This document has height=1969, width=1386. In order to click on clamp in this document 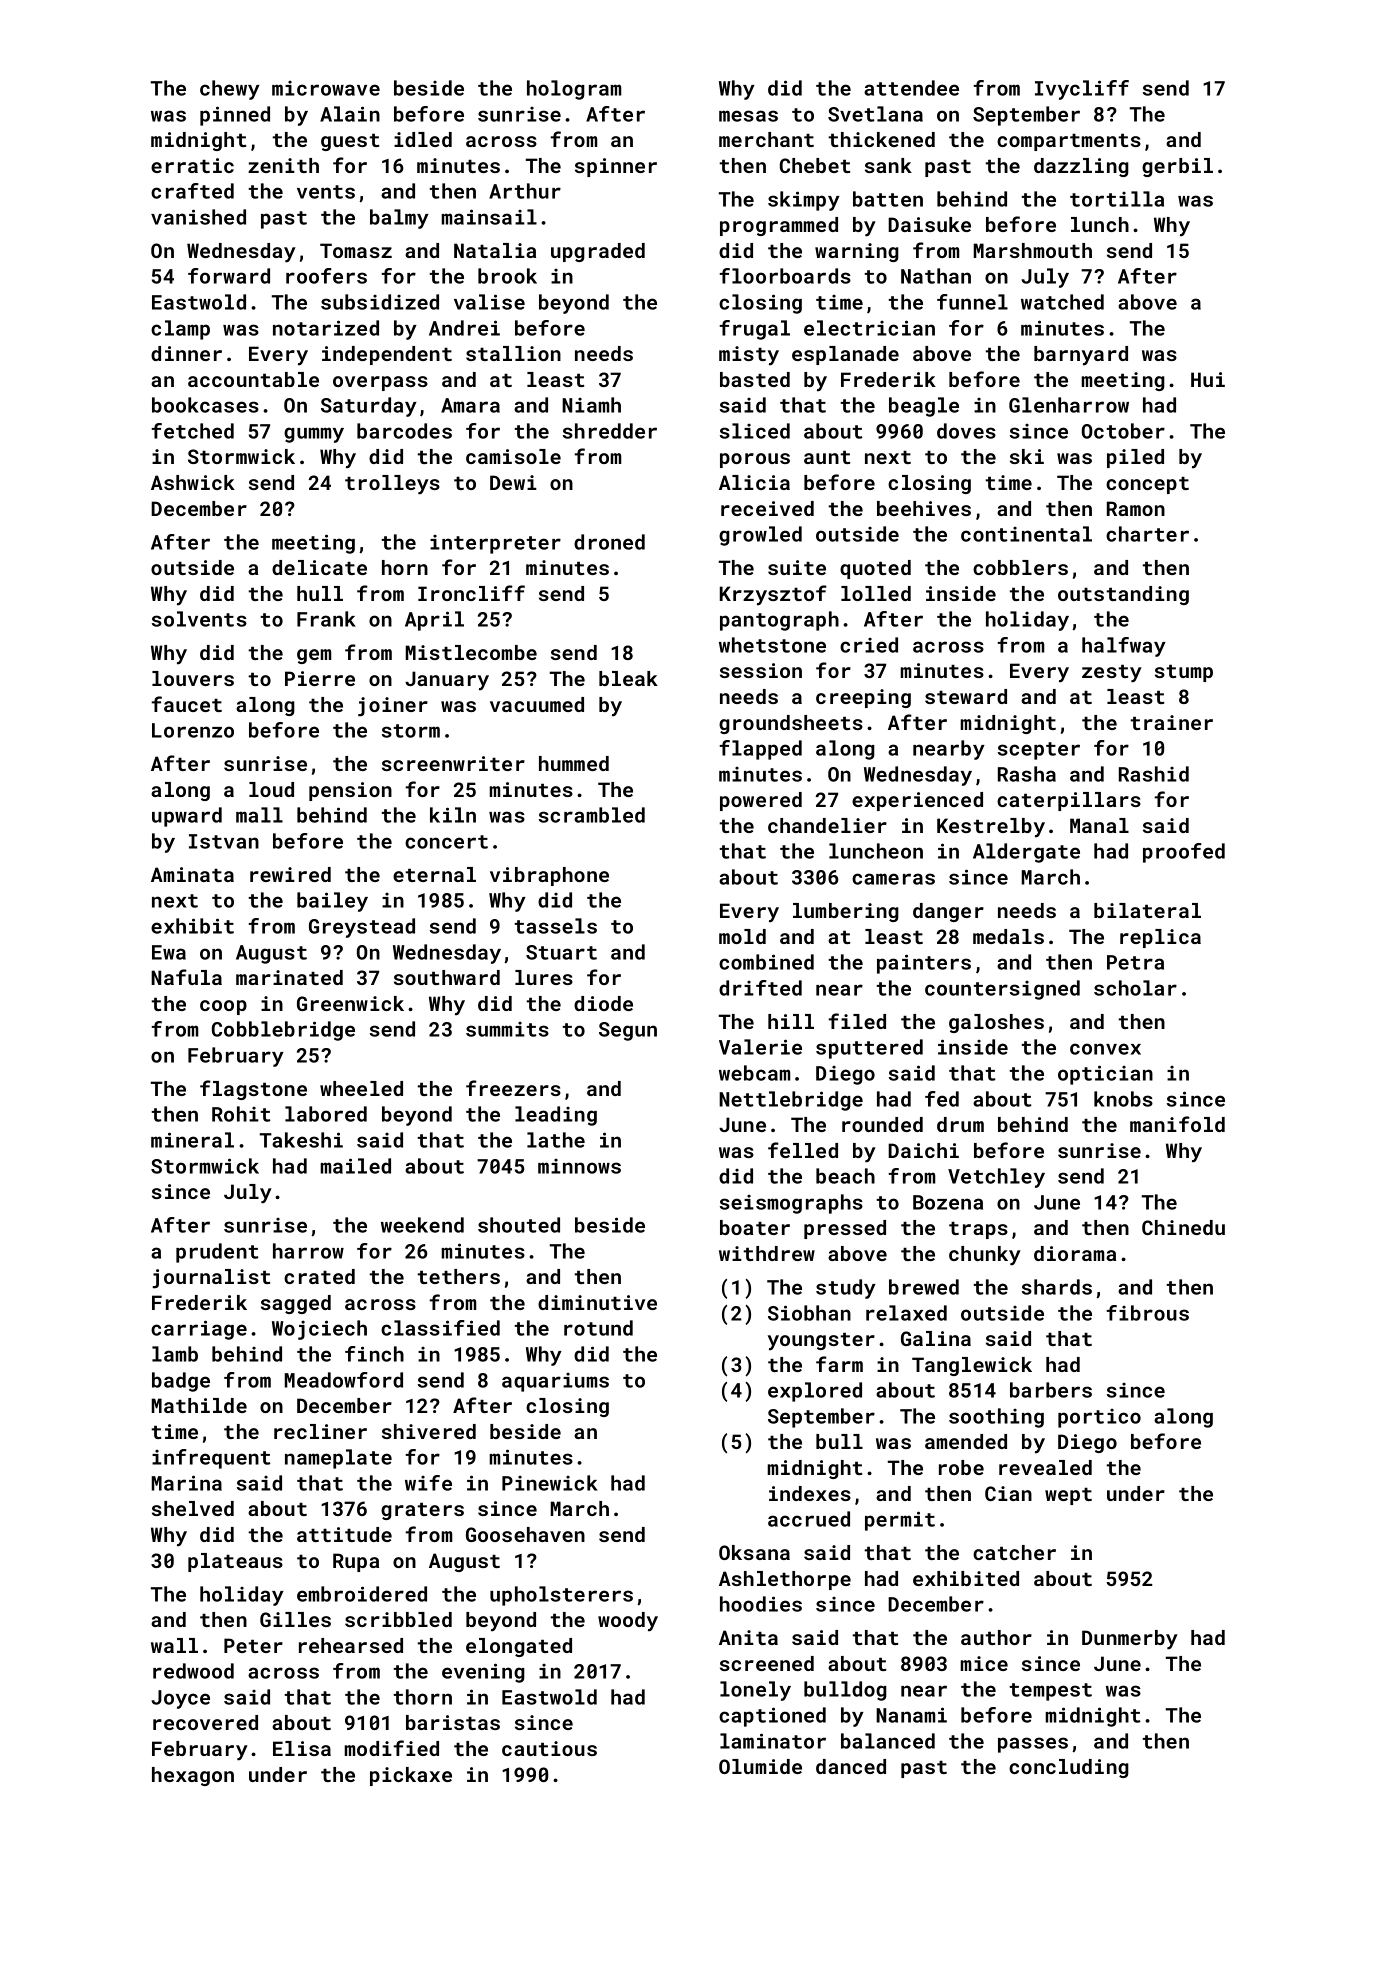, I will do `click(180, 330)`.
